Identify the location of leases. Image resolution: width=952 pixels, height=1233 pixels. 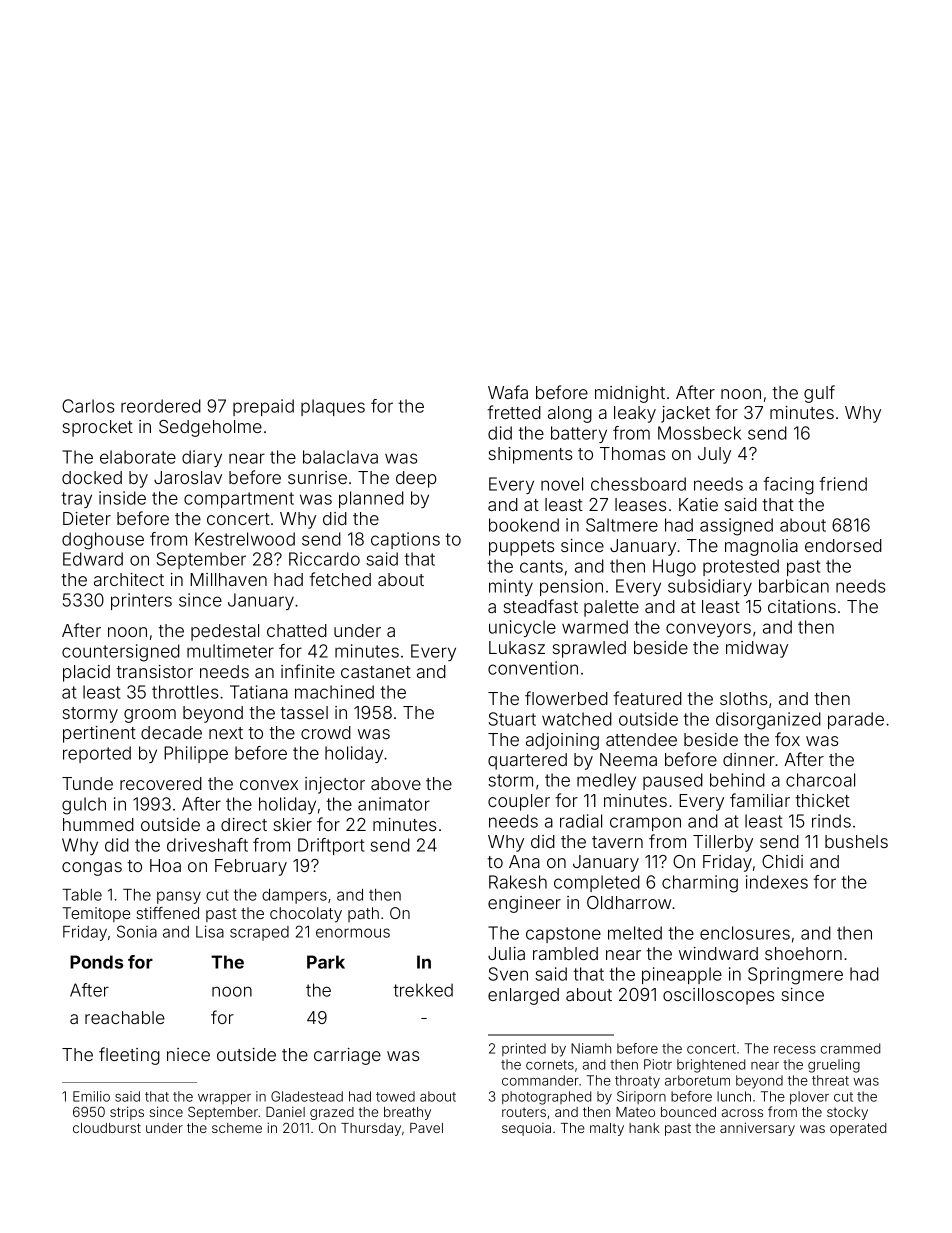
(640, 504).
